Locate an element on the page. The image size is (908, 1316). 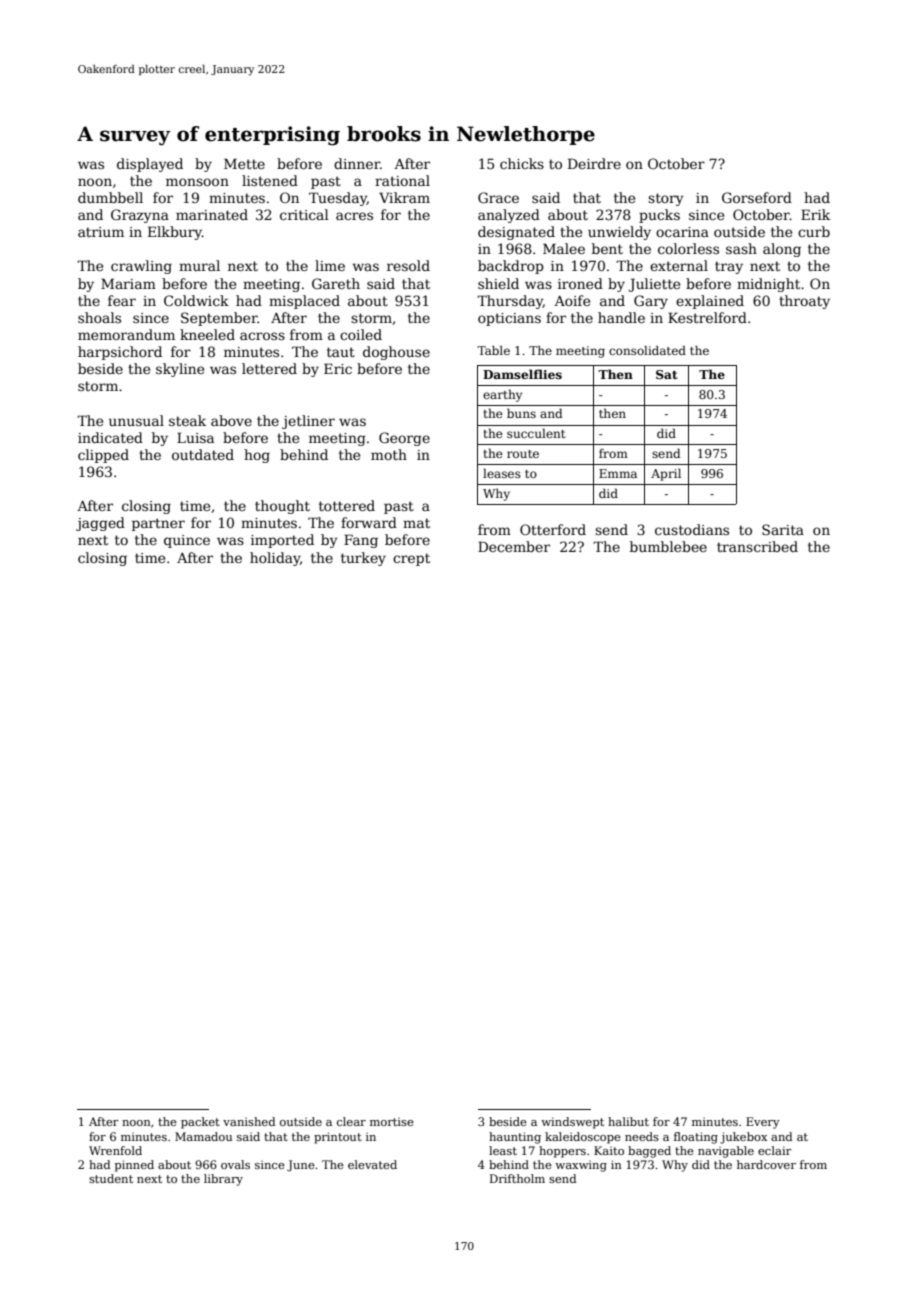
crept is located at coordinates (411, 559).
